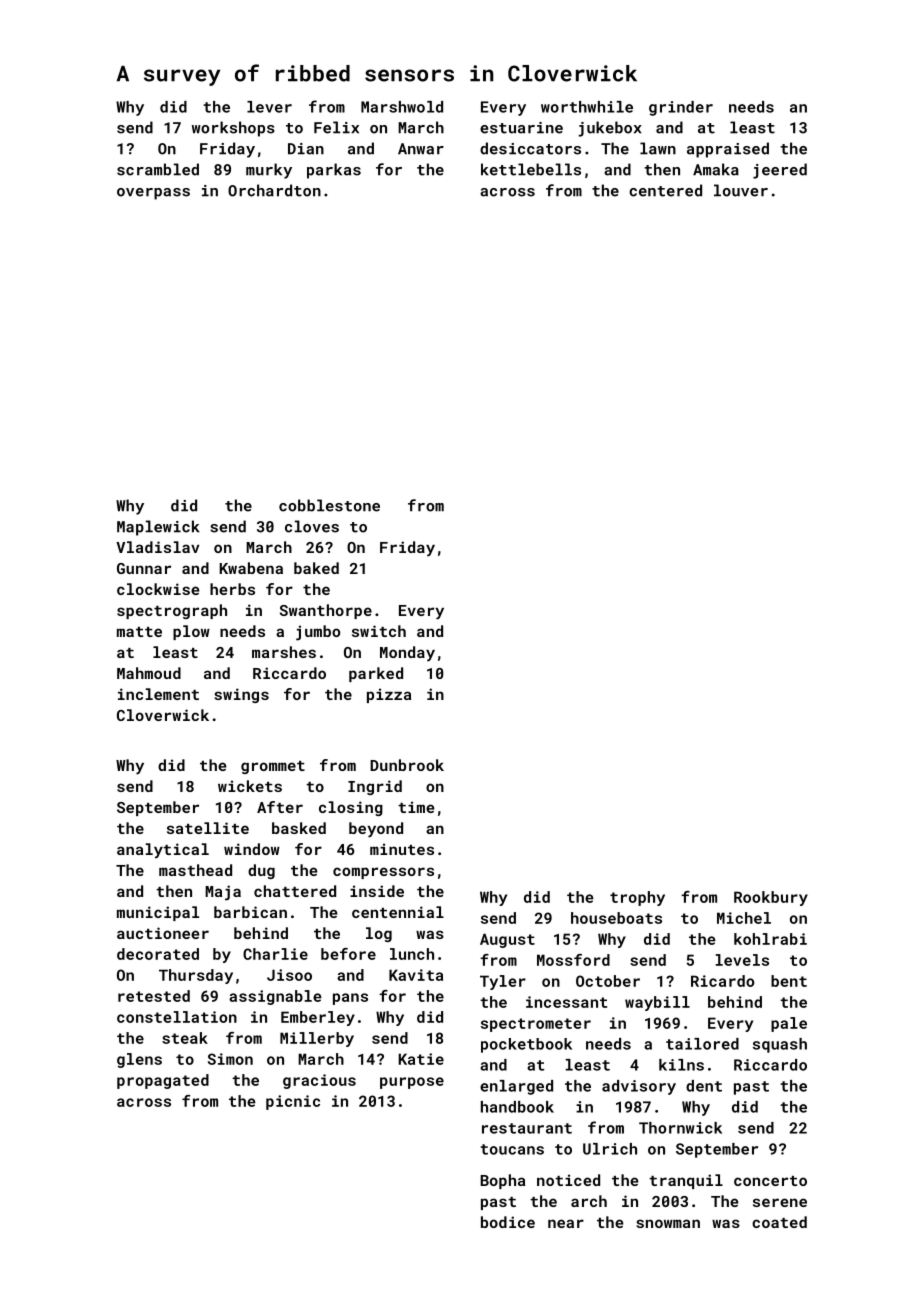  What do you see at coordinates (293, 1102) in the image?
I see `picnic` at bounding box center [293, 1102].
